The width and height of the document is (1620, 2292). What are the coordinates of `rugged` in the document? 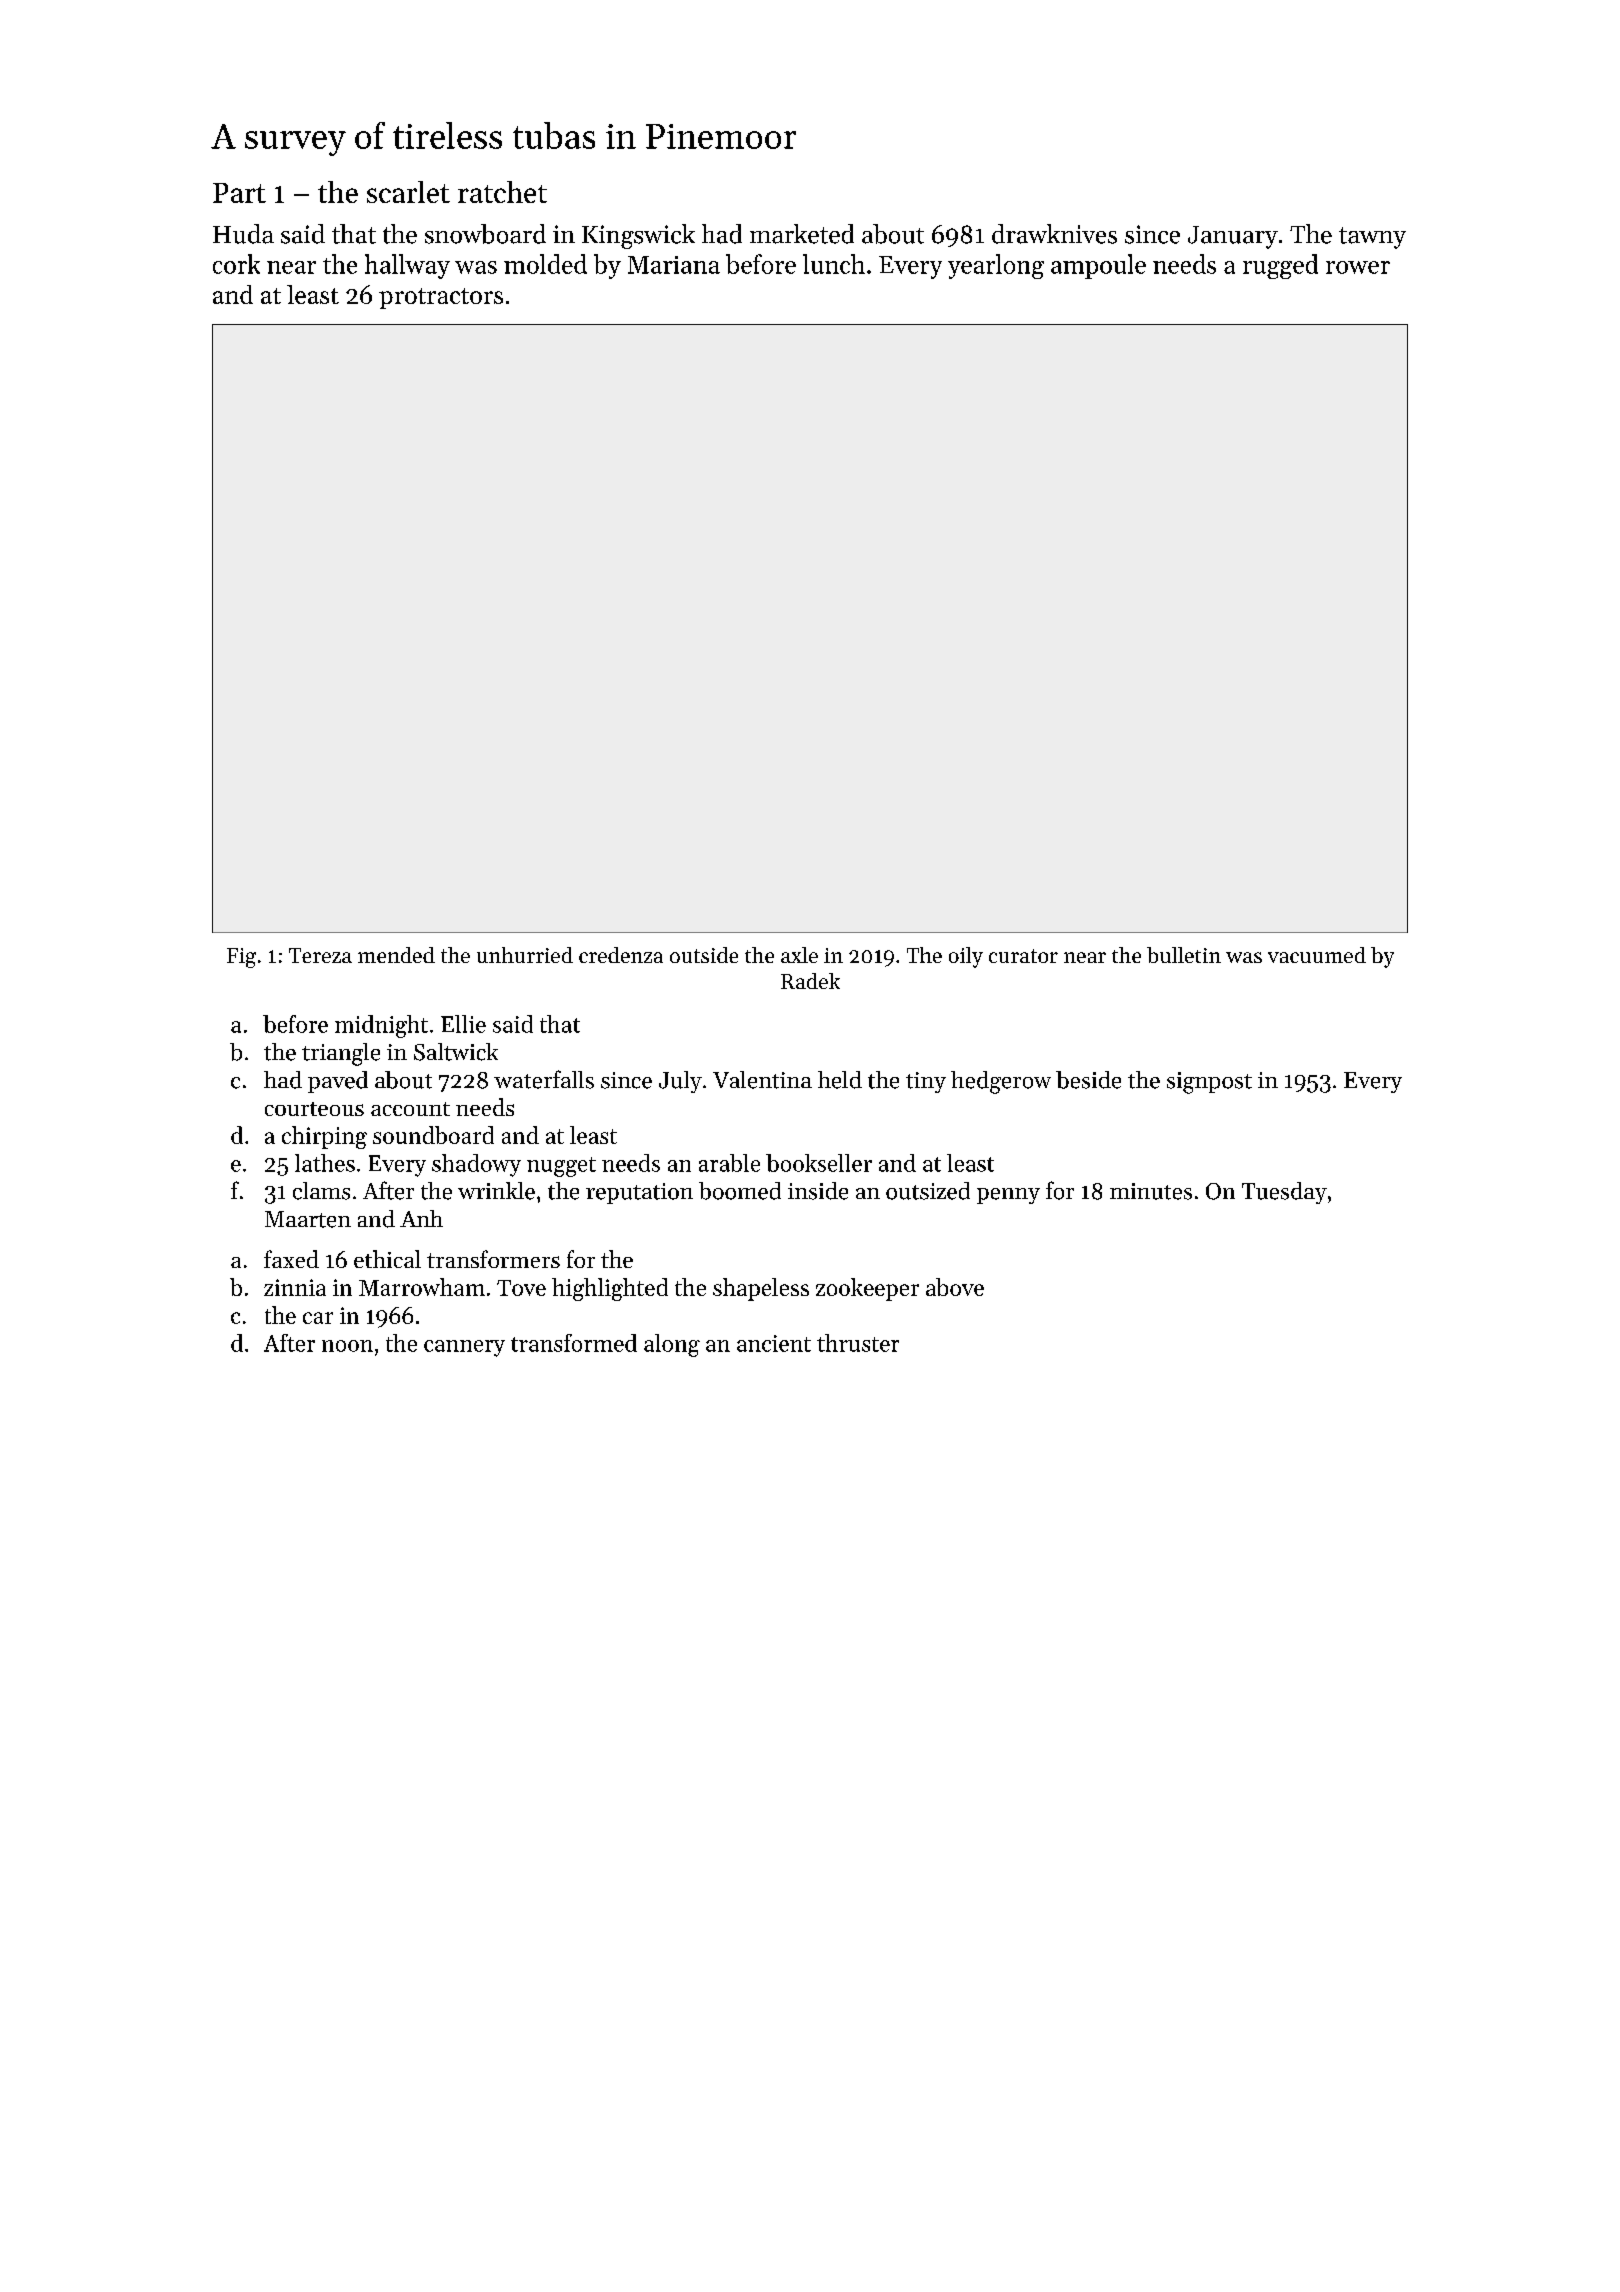 It's located at (1280, 266).
